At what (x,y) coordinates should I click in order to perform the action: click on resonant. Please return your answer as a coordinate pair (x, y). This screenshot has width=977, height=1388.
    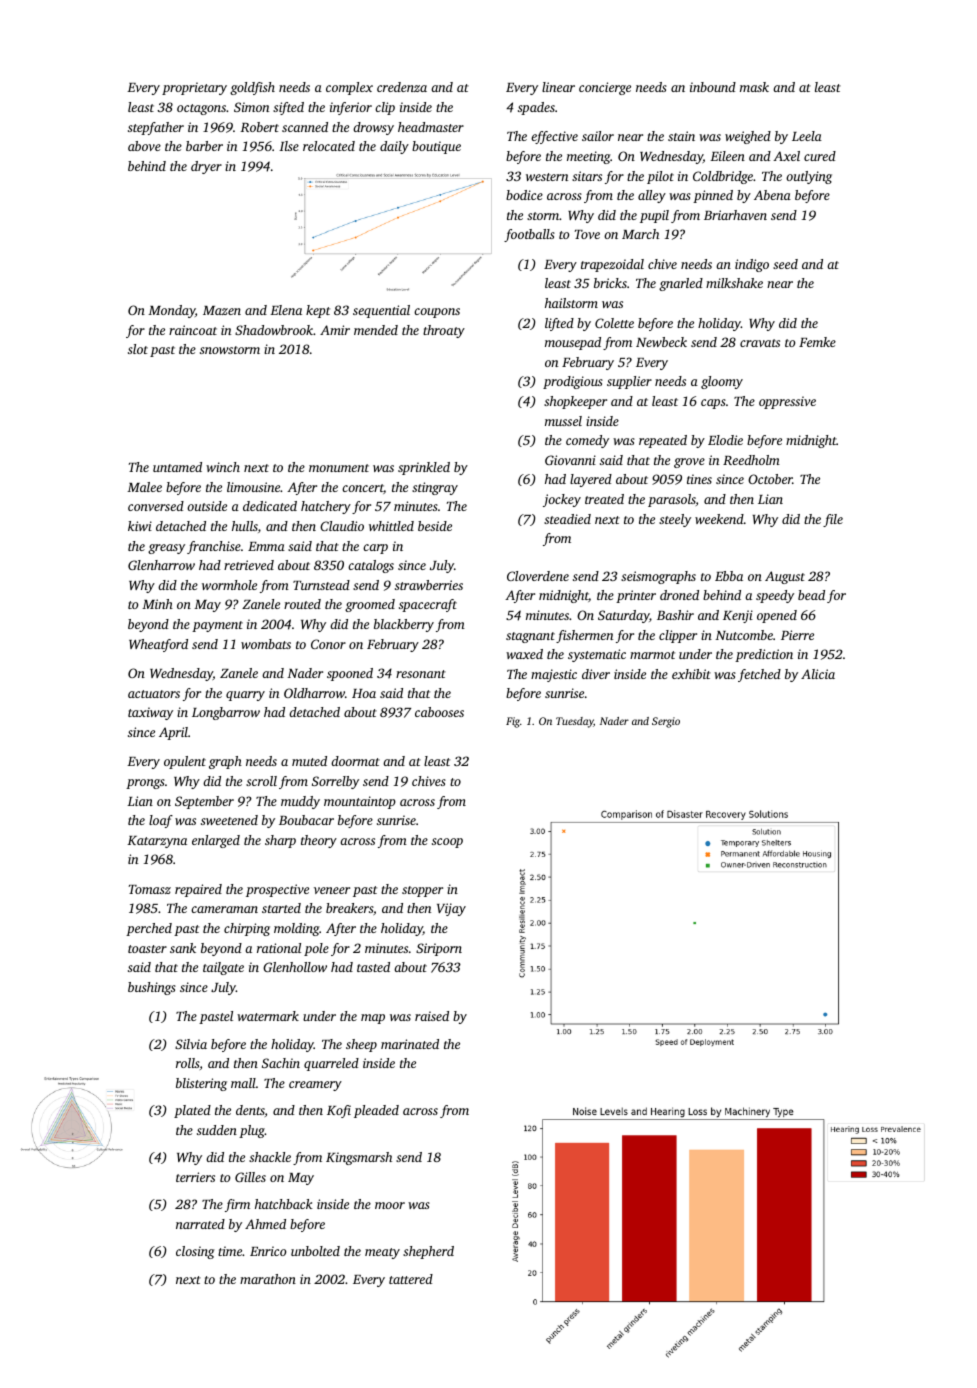
    Looking at the image, I should click on (421, 674).
